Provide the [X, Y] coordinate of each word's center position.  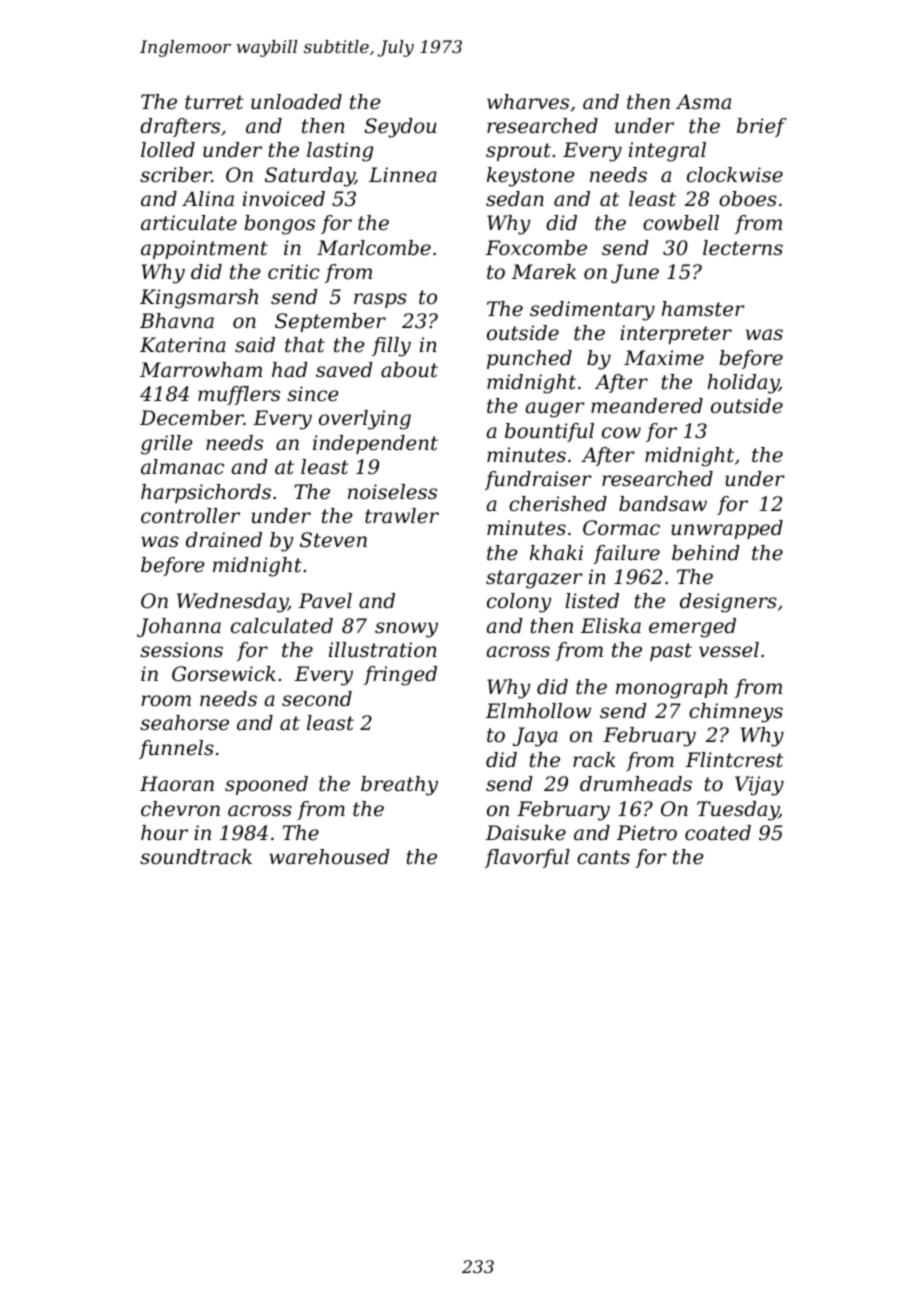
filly [391, 347]
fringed [400, 676]
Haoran [177, 784]
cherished [558, 504]
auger [555, 410]
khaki [556, 553]
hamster [703, 309]
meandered [647, 406]
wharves [528, 102]
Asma [703, 102]
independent [375, 444]
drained [224, 540]
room [166, 701]
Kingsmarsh [199, 299]
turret [214, 102]
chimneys [736, 713]
